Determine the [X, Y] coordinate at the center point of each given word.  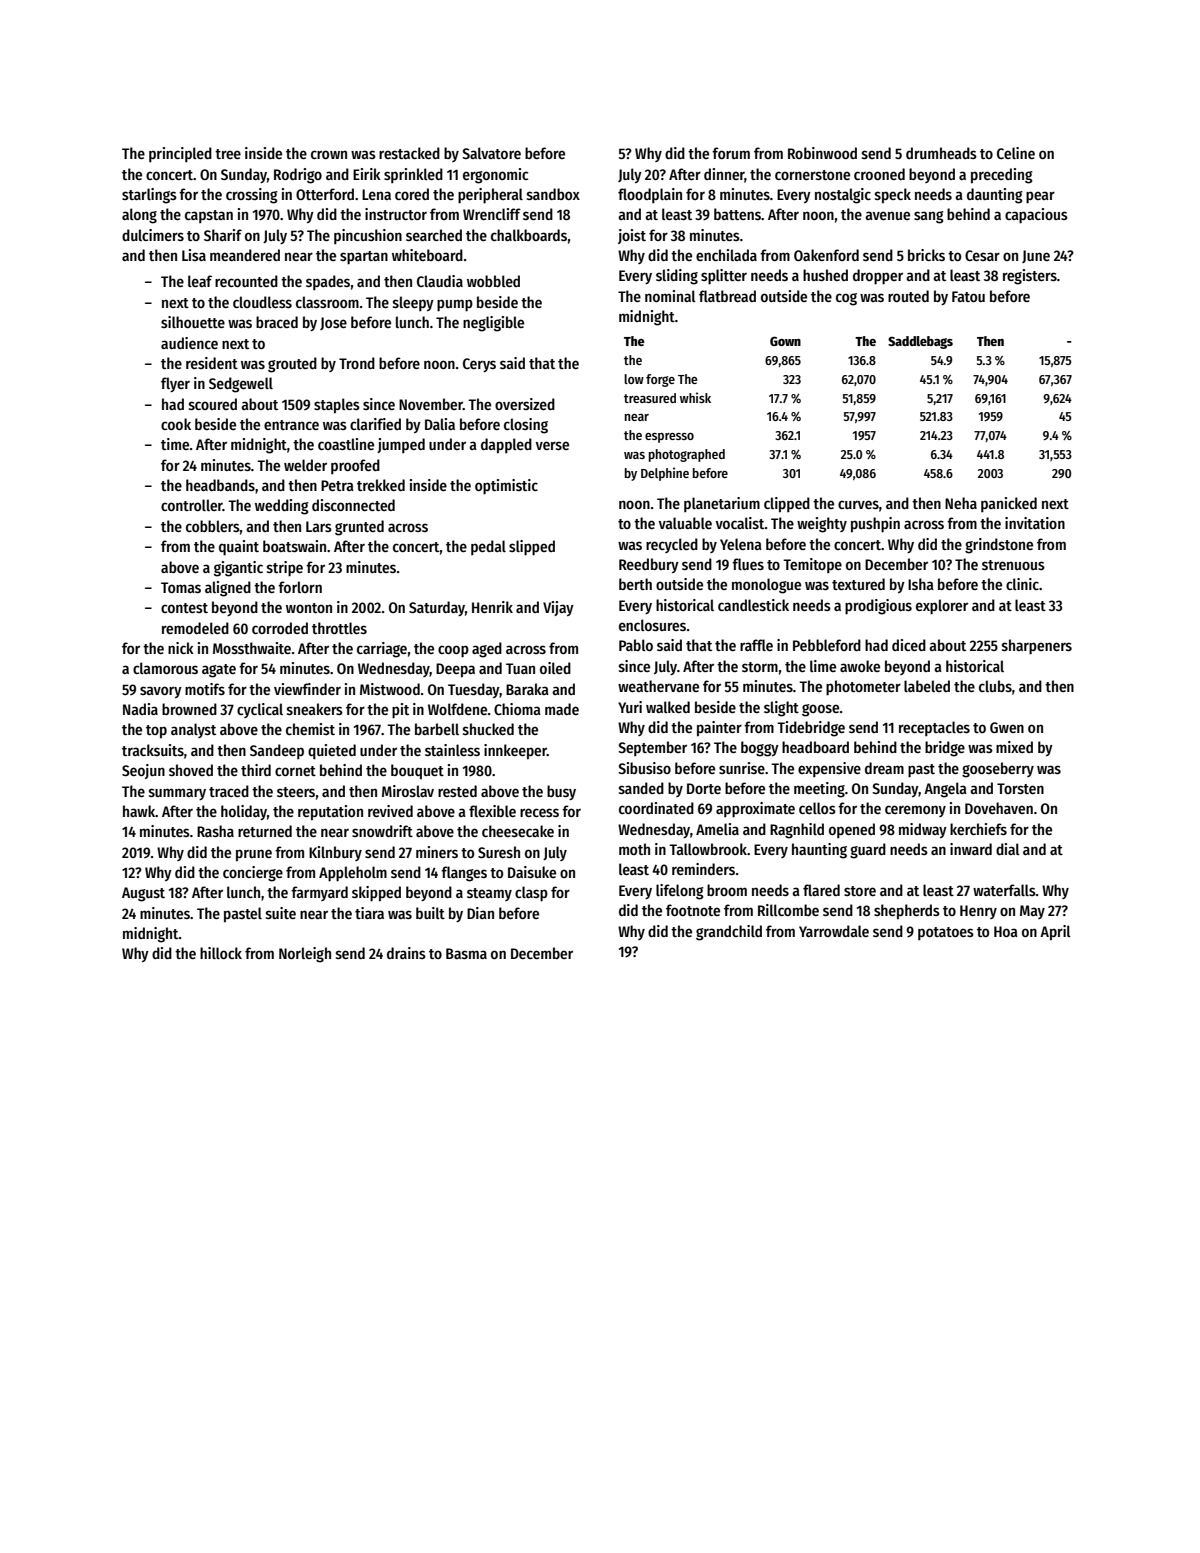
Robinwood [822, 153]
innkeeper [515, 752]
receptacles [934, 728]
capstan [209, 216]
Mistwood [390, 689]
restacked [409, 153]
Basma [466, 953]
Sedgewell [241, 385]
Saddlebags [920, 342]
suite [281, 913]
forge [660, 380]
